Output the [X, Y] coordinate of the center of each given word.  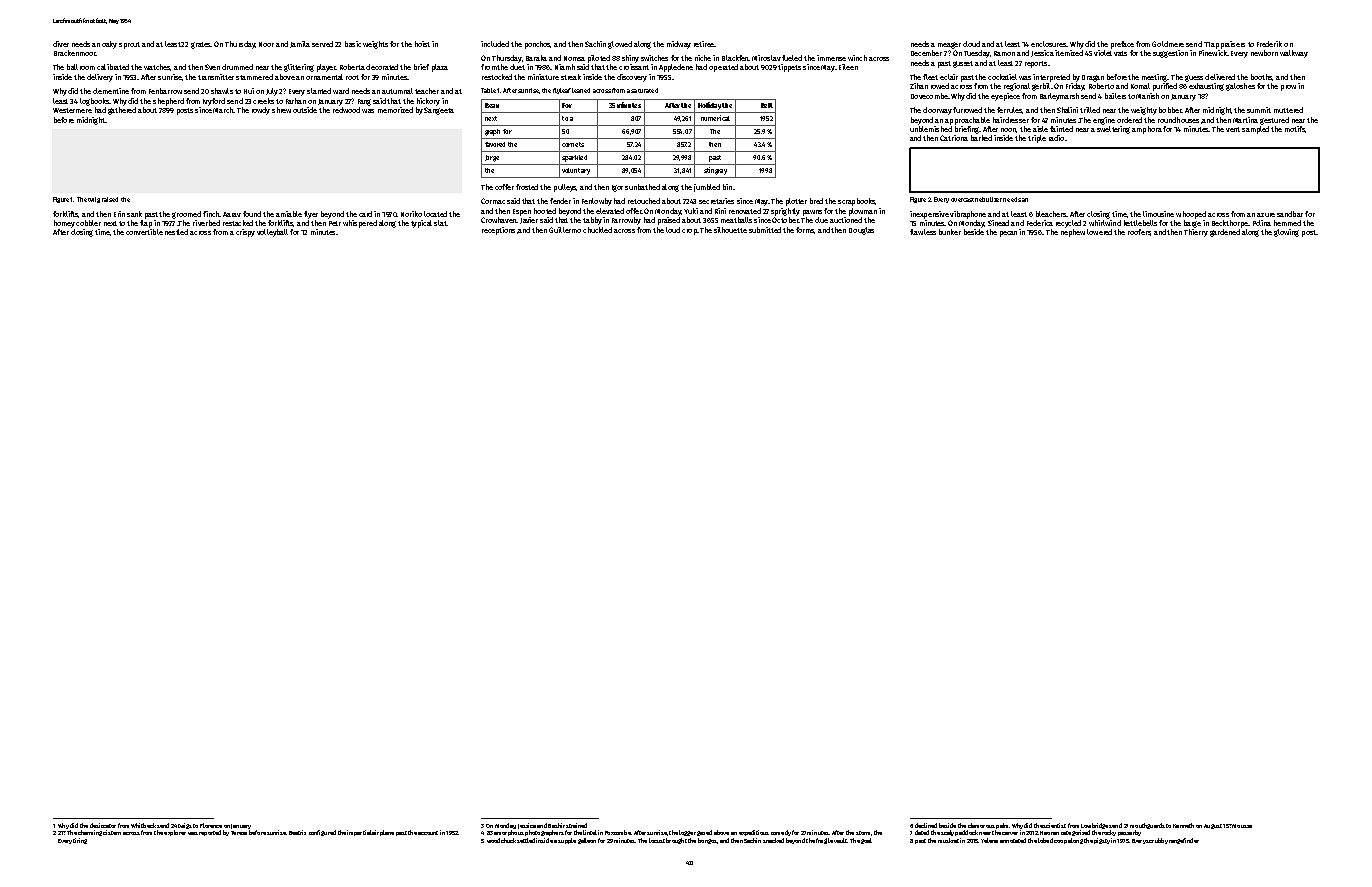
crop [689, 232]
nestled [176, 232]
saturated [644, 90]
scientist [1054, 825]
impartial [359, 833]
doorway [937, 111]
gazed [704, 833]
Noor [266, 44]
